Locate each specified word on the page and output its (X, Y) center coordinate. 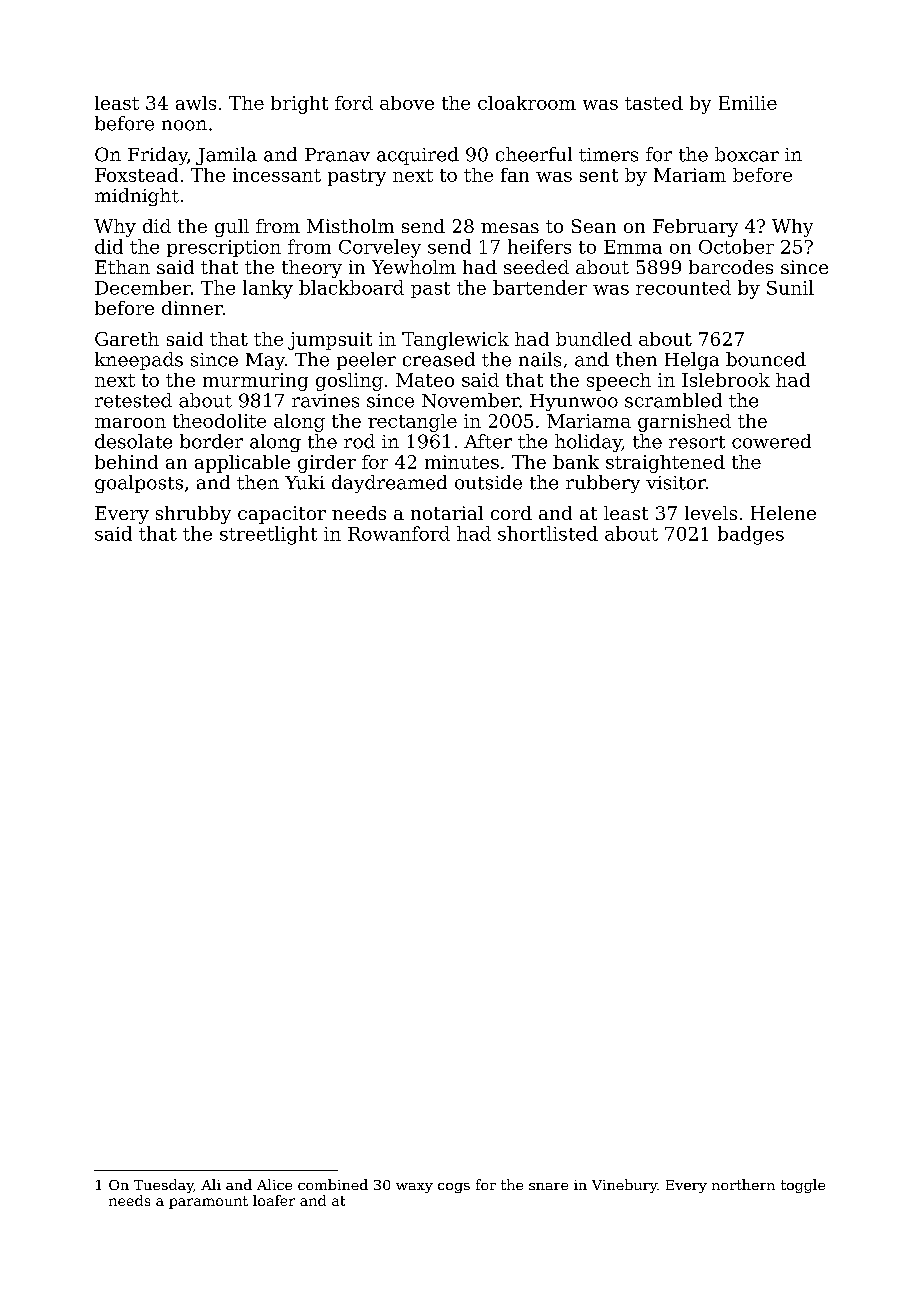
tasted (654, 103)
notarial (447, 513)
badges (751, 535)
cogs (454, 1188)
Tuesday (164, 1186)
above (407, 103)
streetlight (268, 535)
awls (196, 103)
